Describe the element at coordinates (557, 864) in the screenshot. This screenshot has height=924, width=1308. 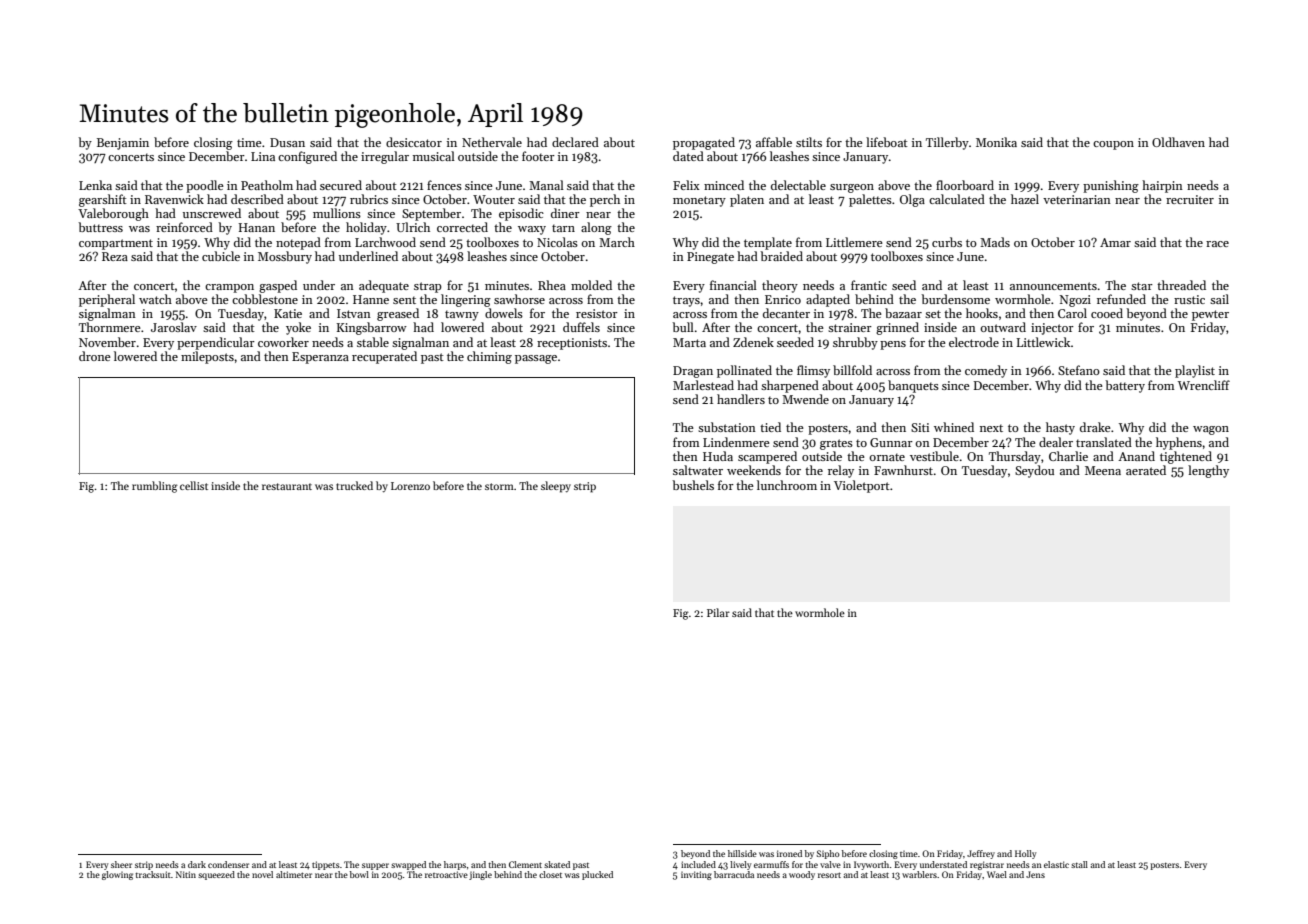
I see `skated` at that location.
